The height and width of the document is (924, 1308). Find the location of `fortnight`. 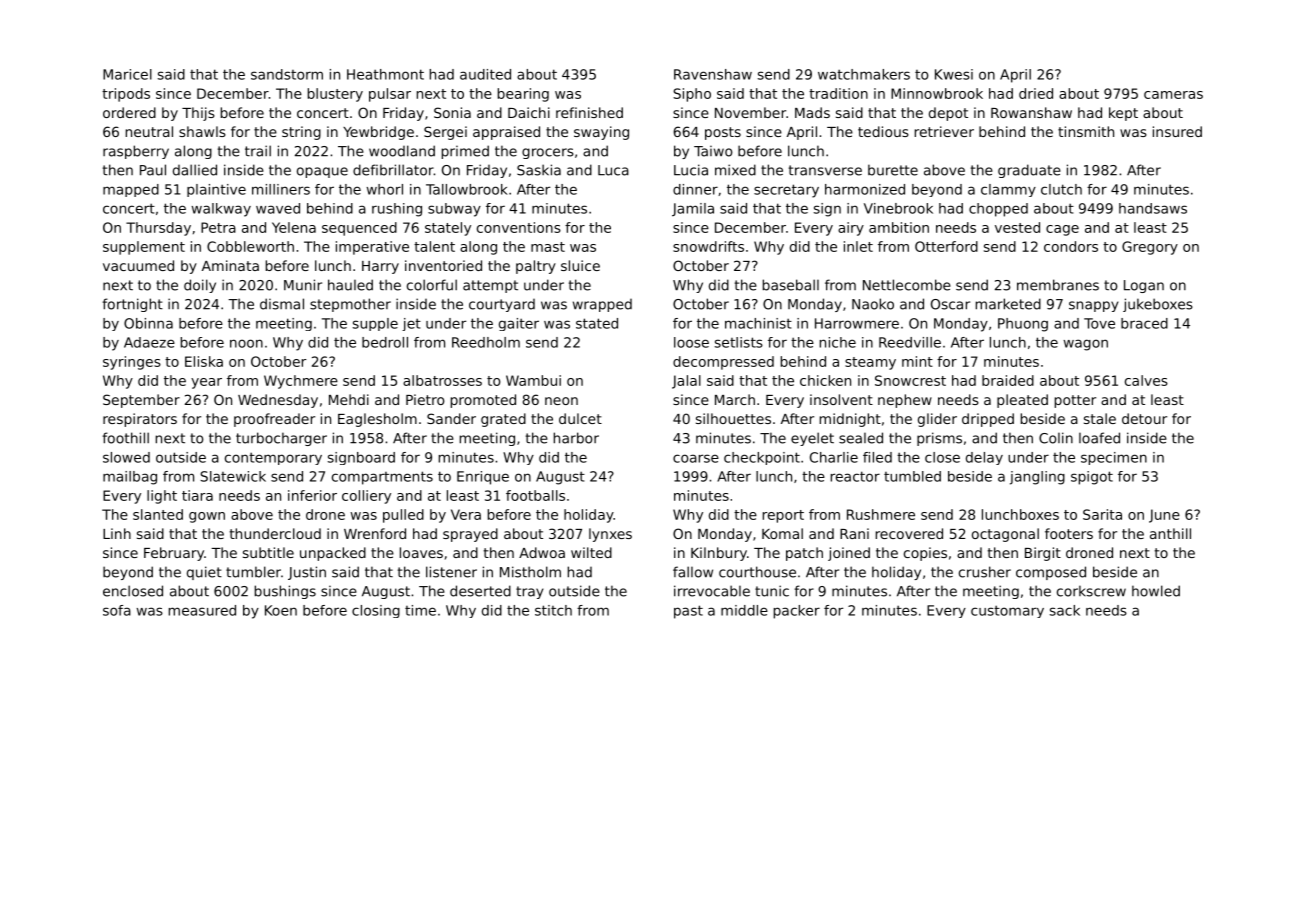

fortnight is located at coordinates (132, 305).
